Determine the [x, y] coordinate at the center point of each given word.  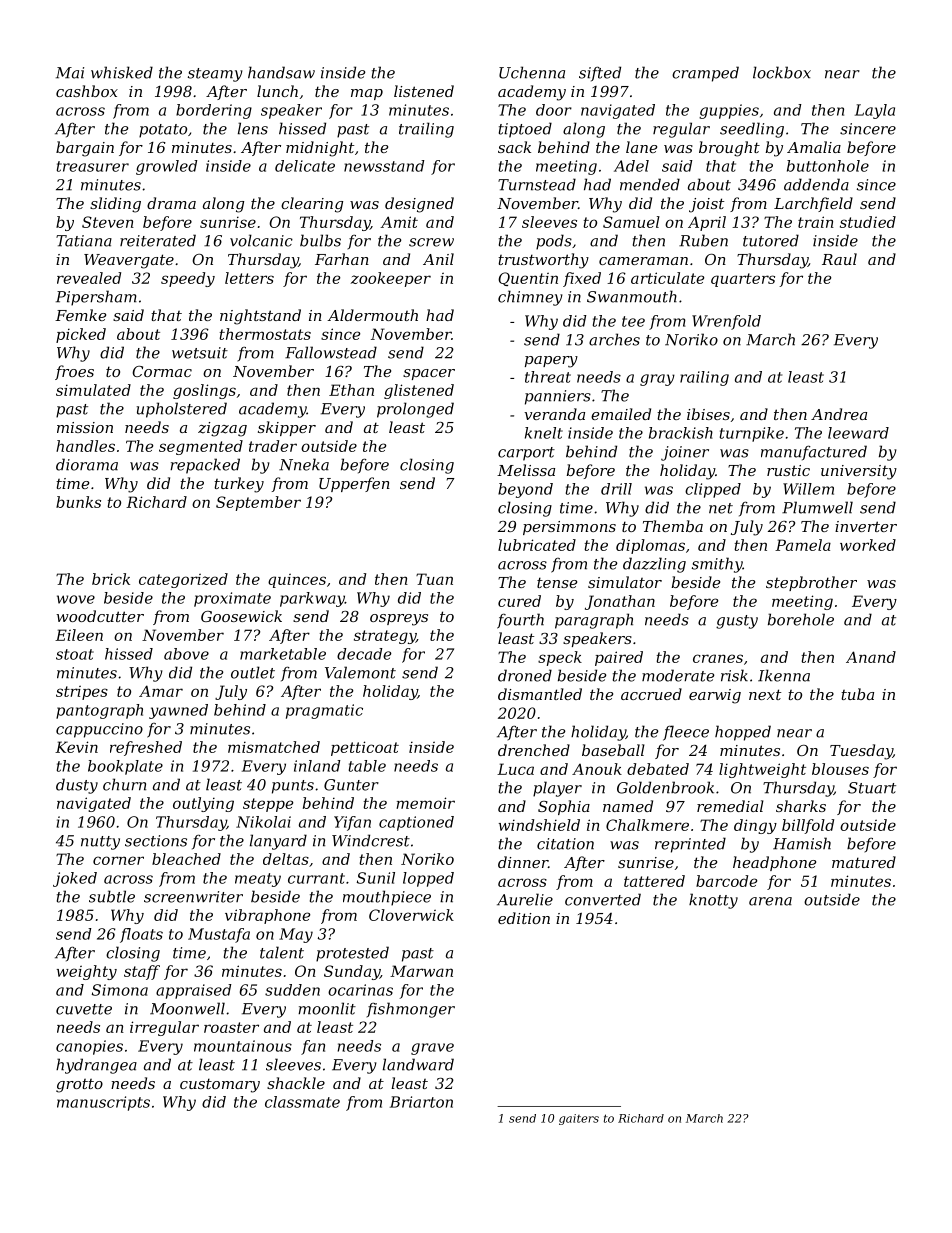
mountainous [243, 1046]
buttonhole [828, 166]
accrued [651, 694]
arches [614, 339]
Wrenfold [726, 322]
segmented [201, 447]
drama [171, 203]
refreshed [146, 748]
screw [431, 242]
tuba [857, 694]
